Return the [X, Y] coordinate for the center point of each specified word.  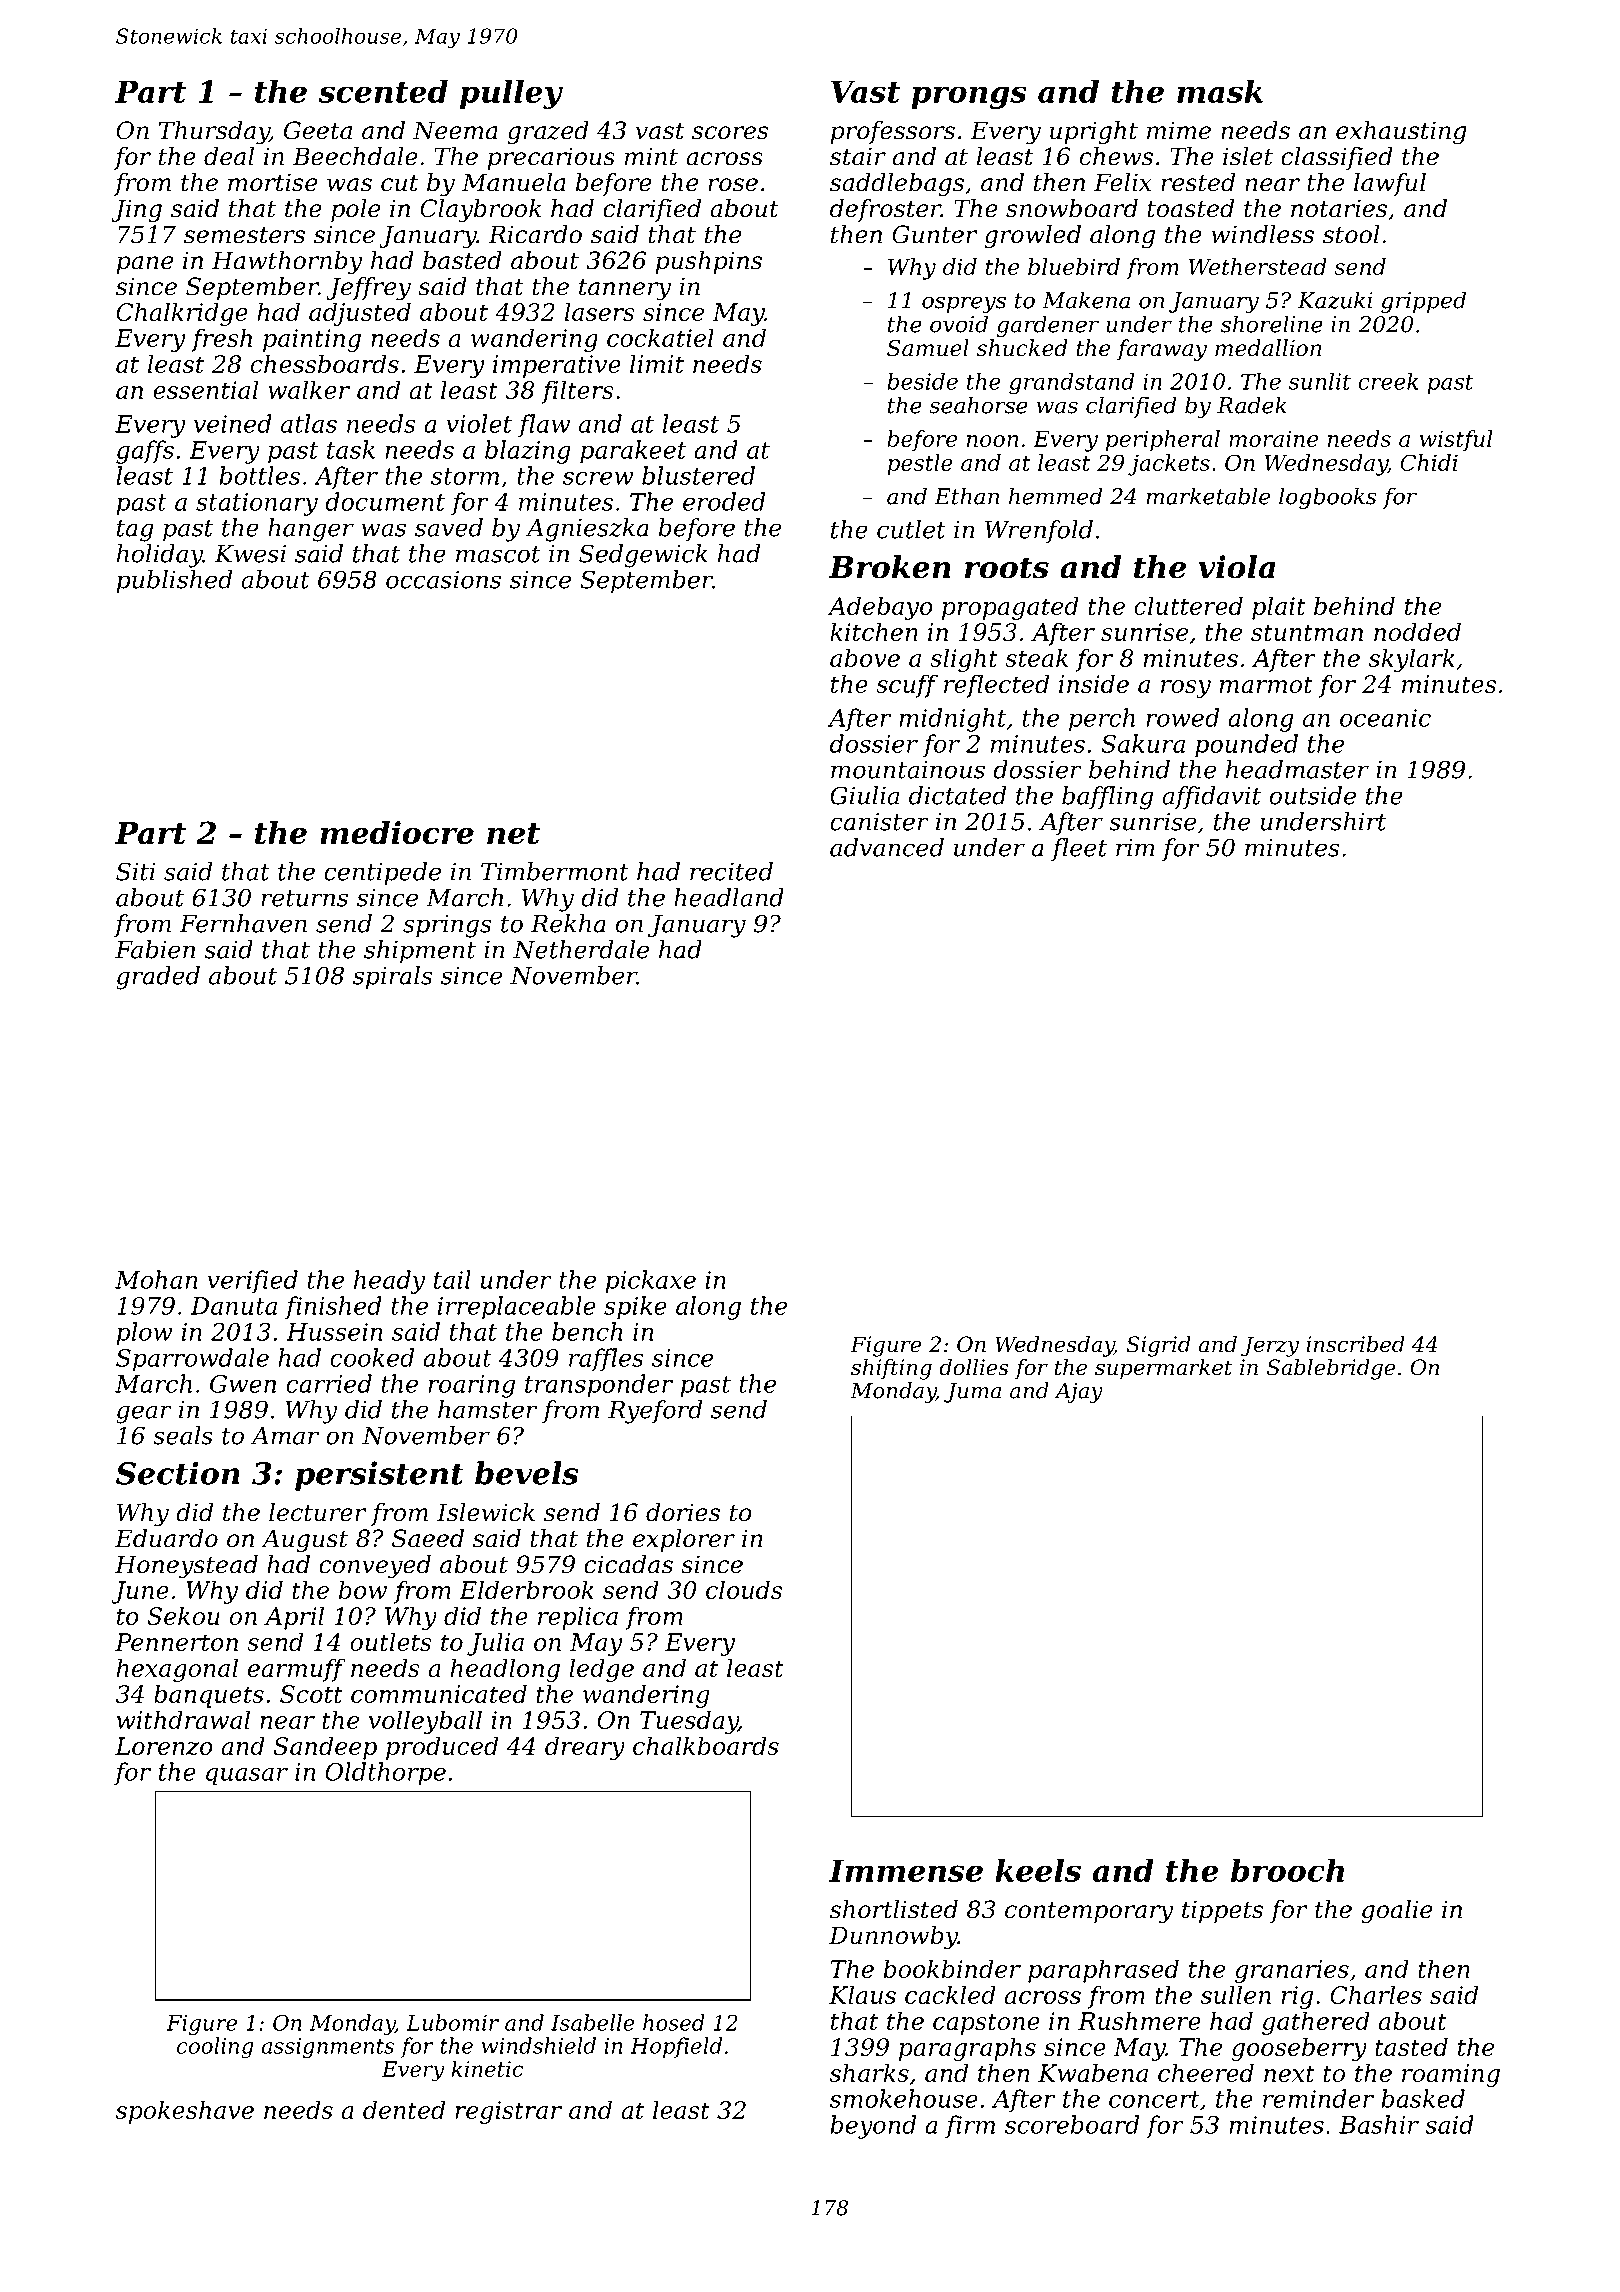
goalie [1396, 1912]
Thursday [214, 133]
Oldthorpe [385, 1774]
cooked [372, 1357]
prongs [969, 97]
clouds [744, 1589]
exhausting [1401, 133]
